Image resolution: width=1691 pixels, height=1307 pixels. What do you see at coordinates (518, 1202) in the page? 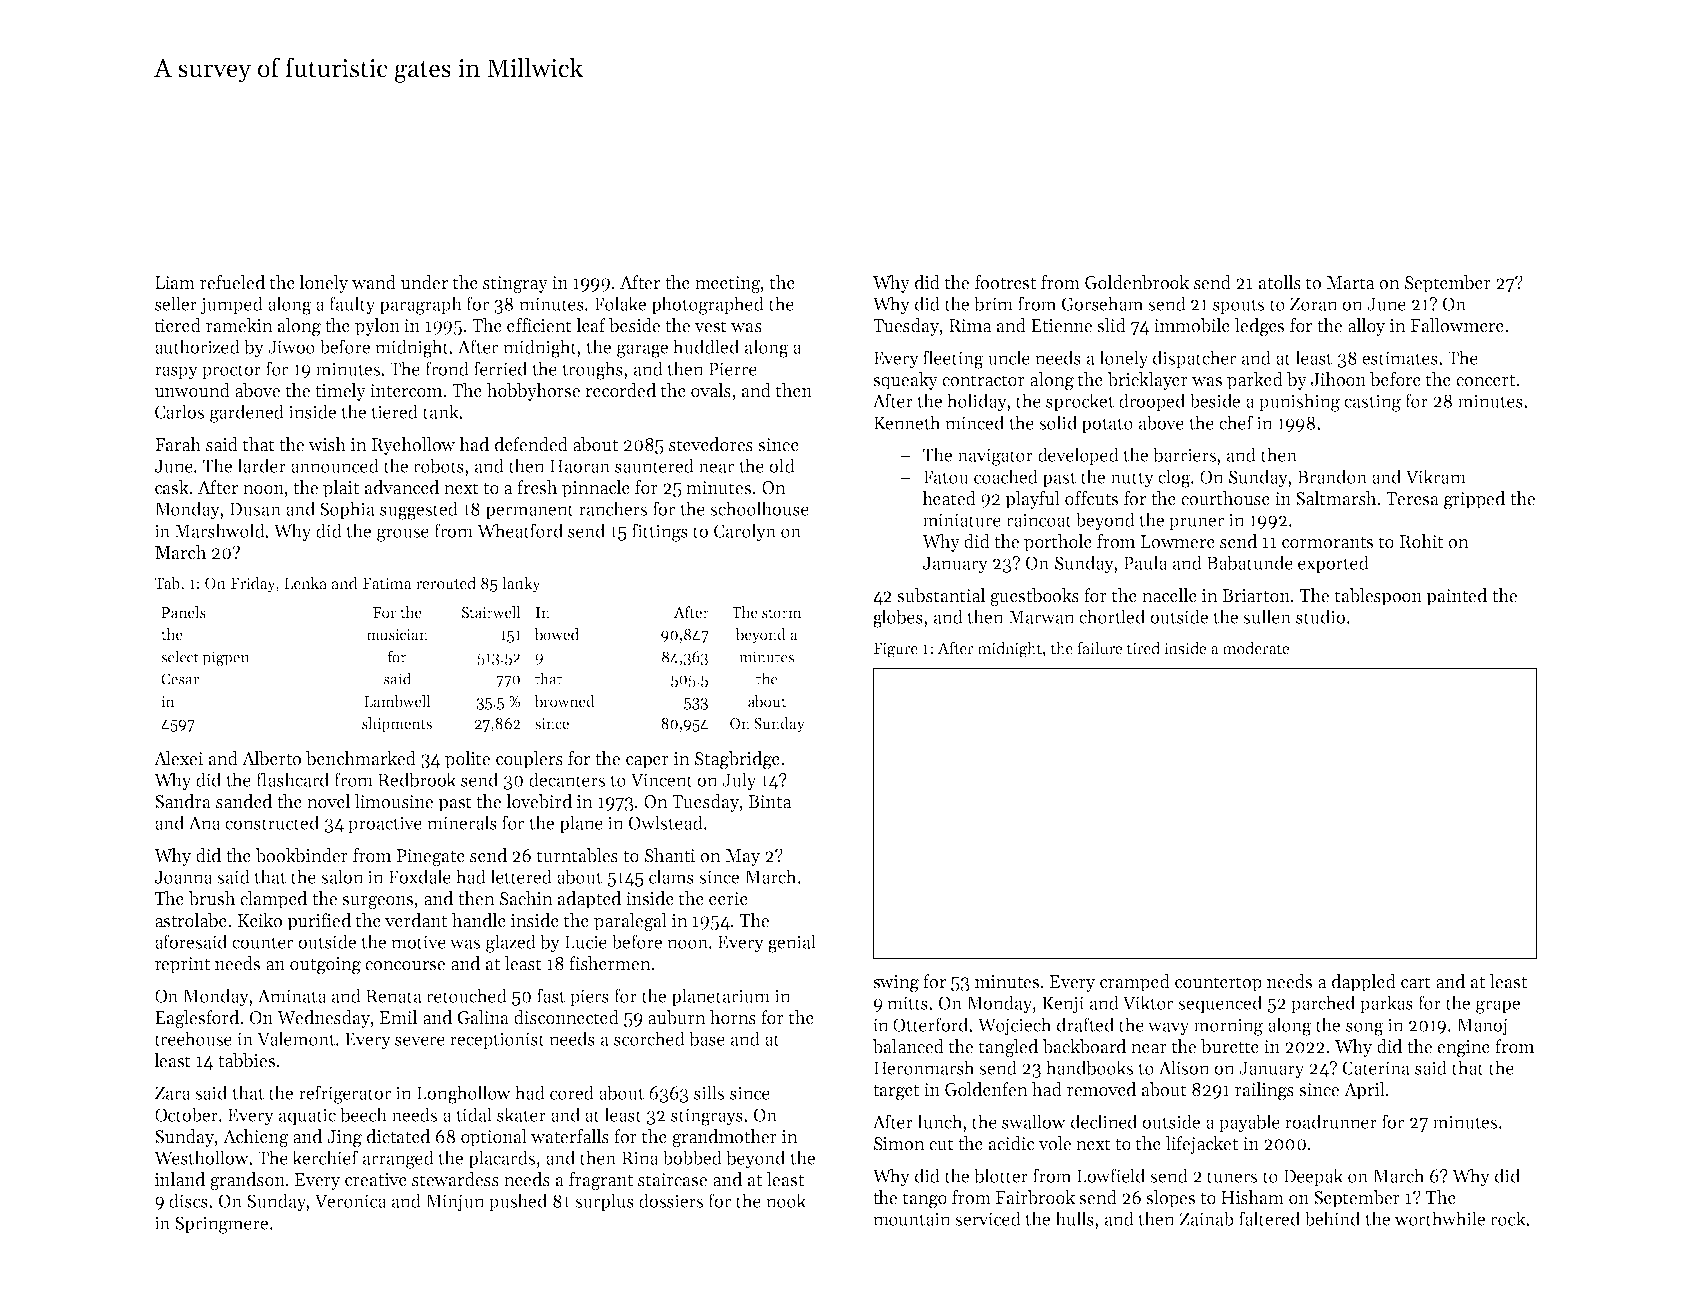
I see `pushed` at bounding box center [518, 1202].
